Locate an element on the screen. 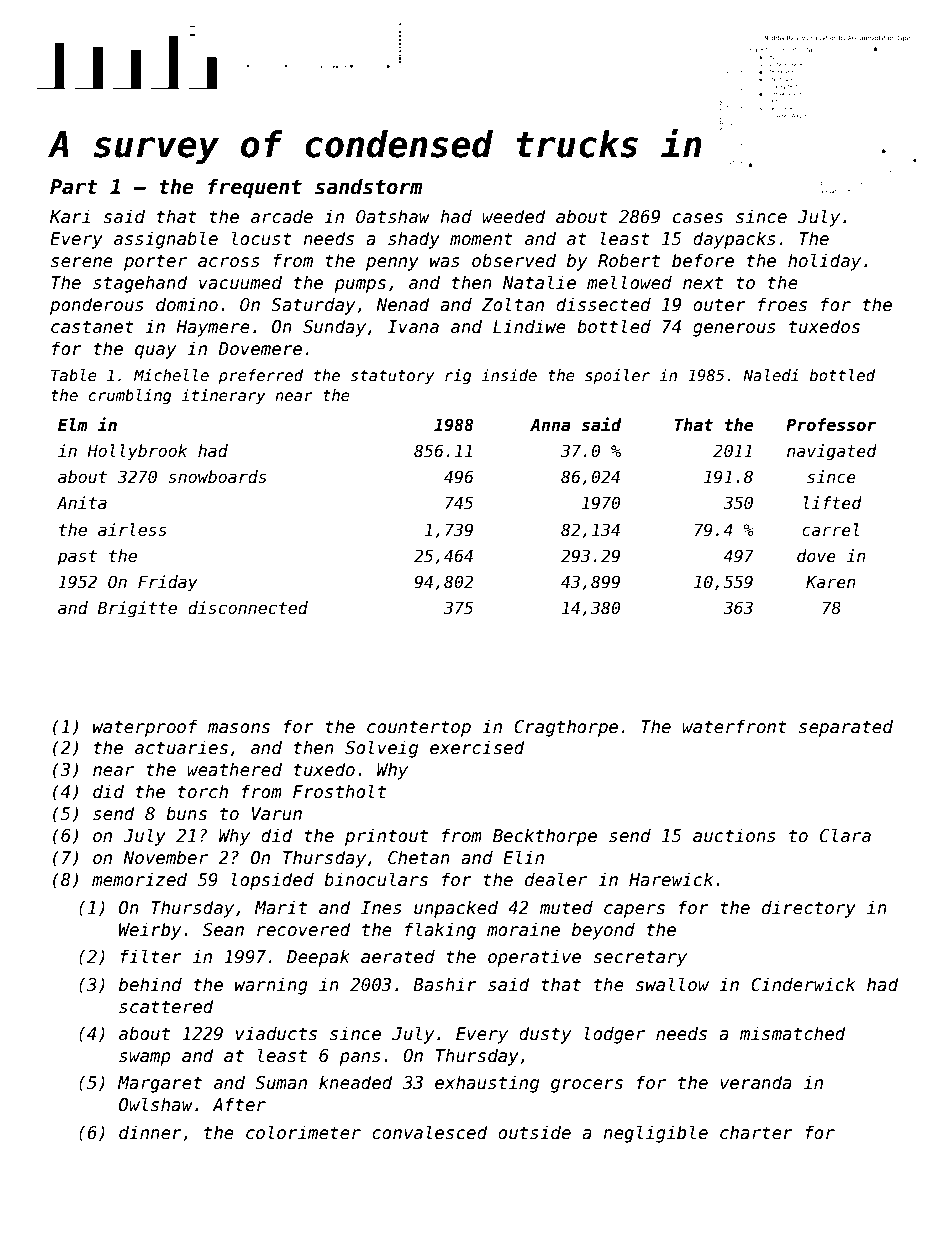 The image size is (952, 1233). Professor is located at coordinates (831, 425).
